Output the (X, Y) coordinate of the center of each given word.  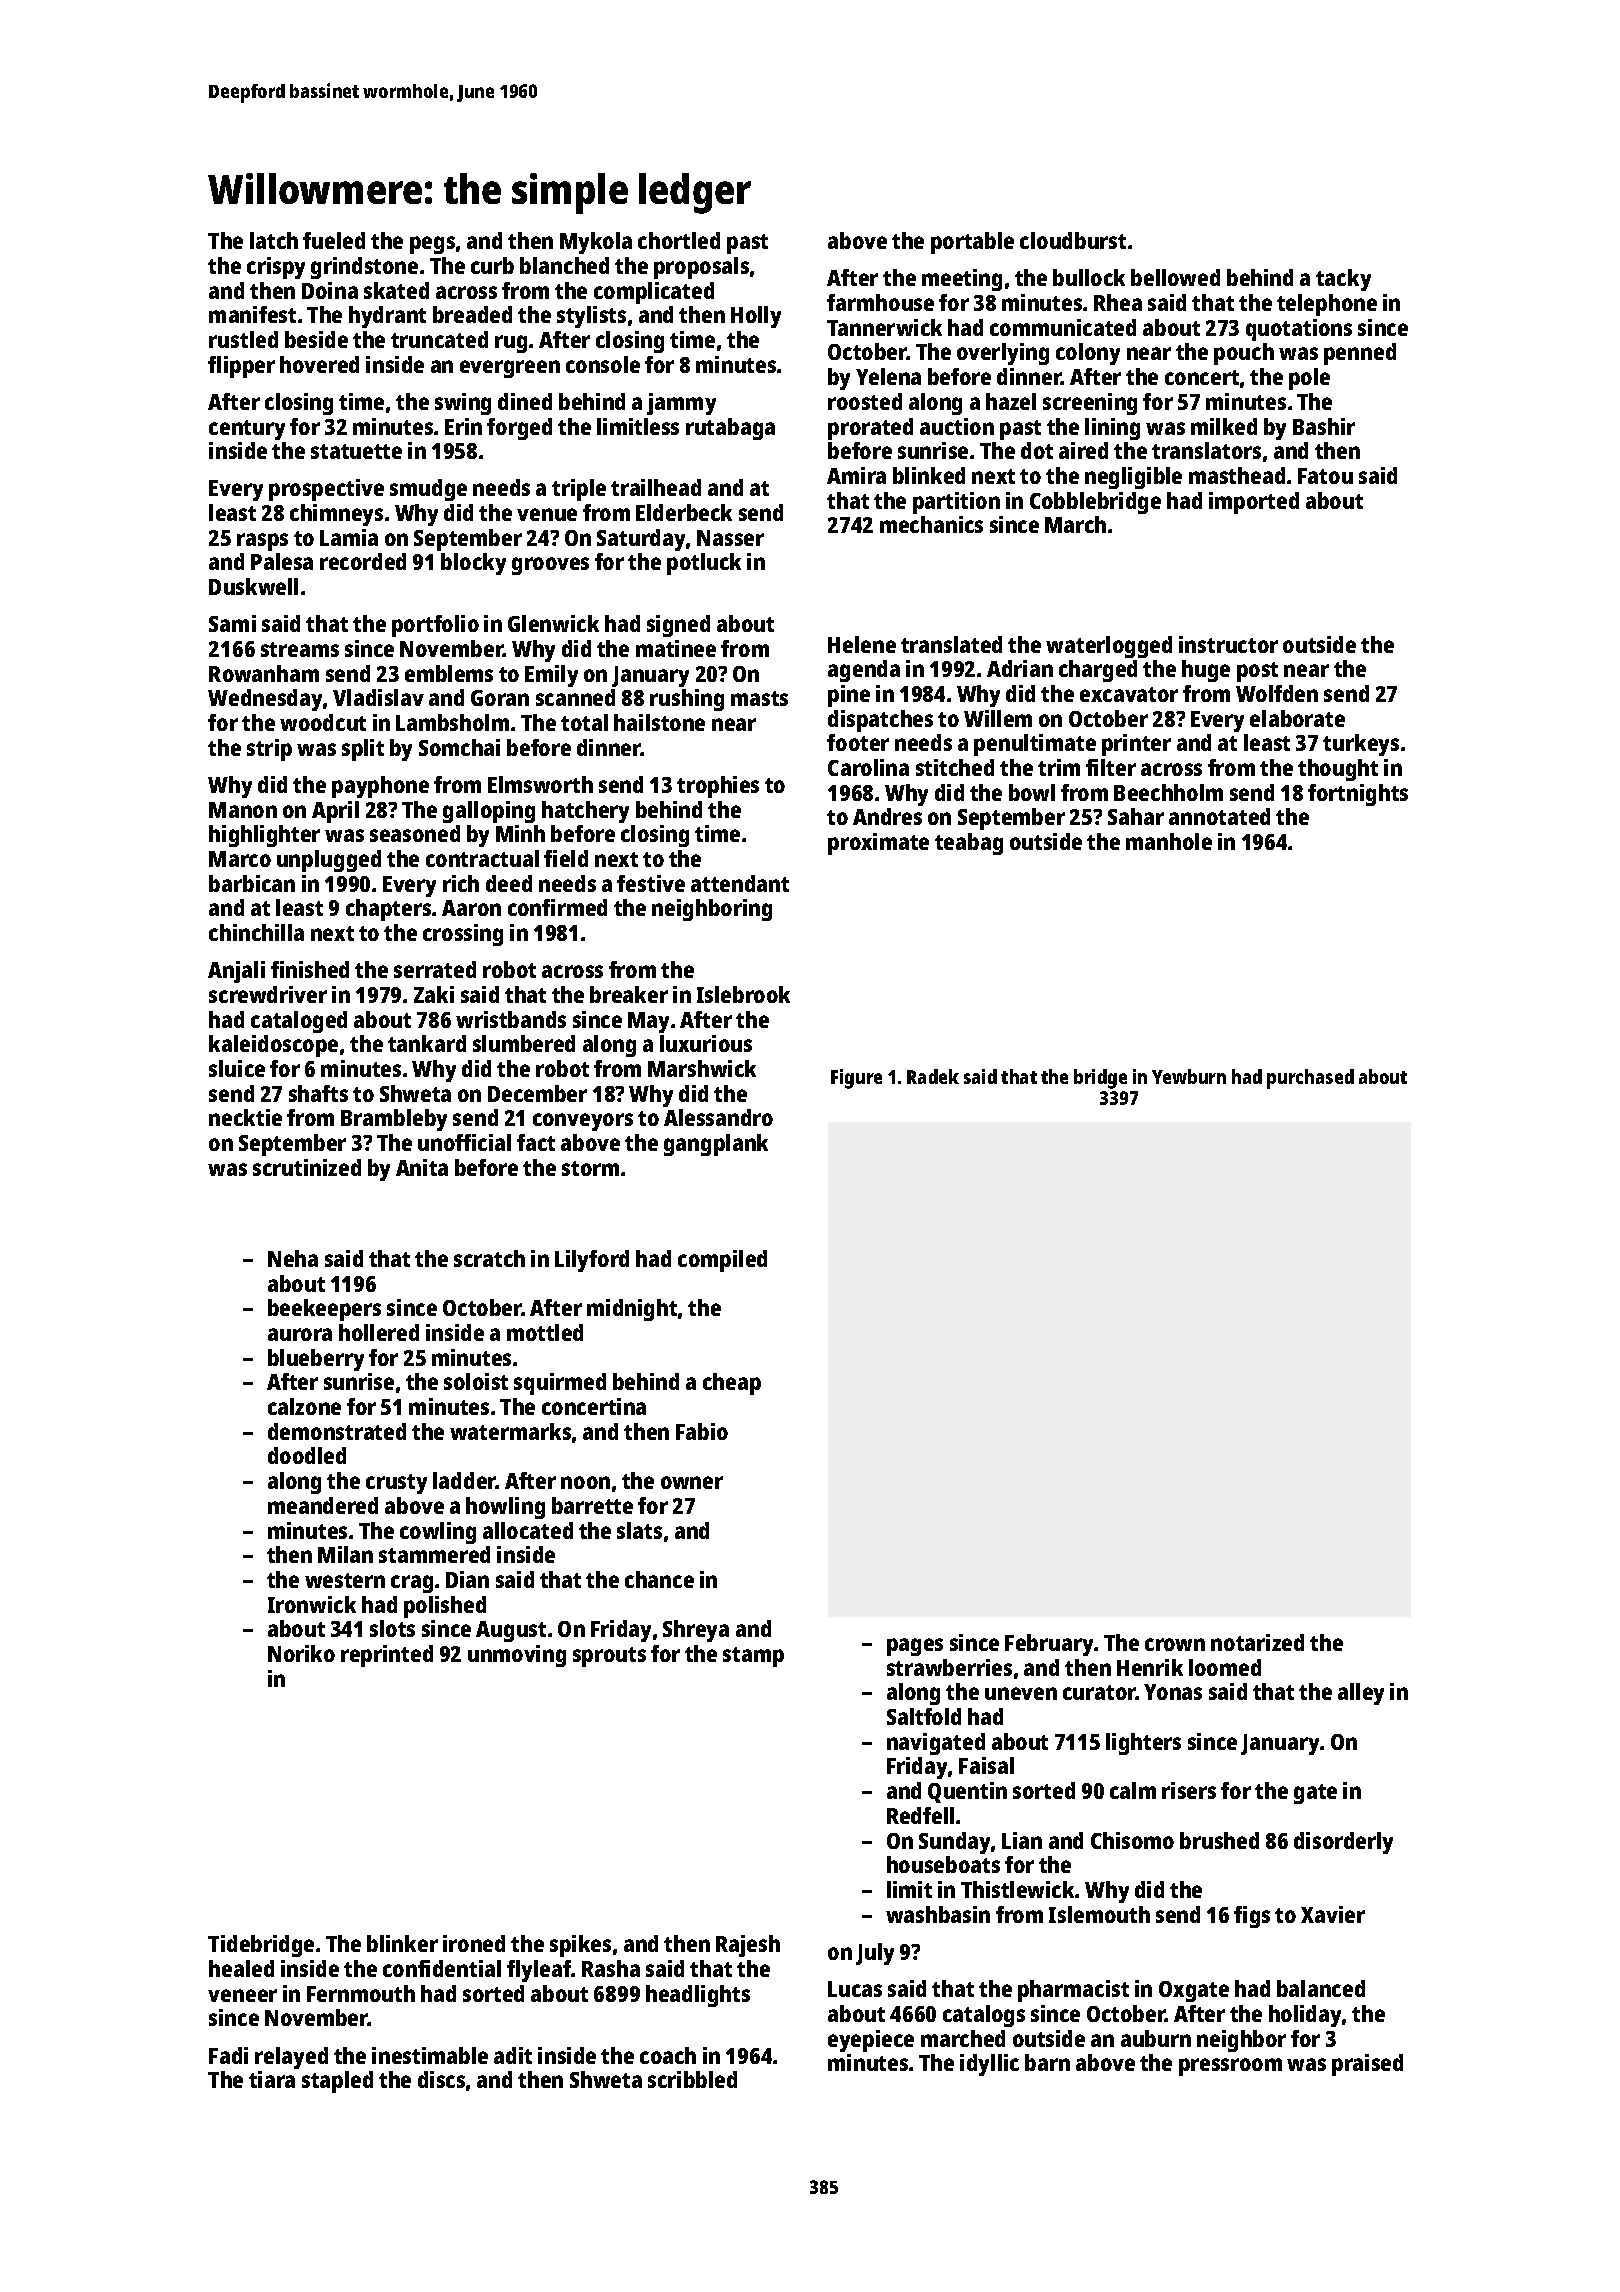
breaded (472, 314)
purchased (1310, 1079)
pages (915, 1647)
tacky (1343, 280)
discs (441, 2079)
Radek (933, 1076)
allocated (528, 1530)
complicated (654, 293)
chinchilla (256, 932)
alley (1361, 1694)
